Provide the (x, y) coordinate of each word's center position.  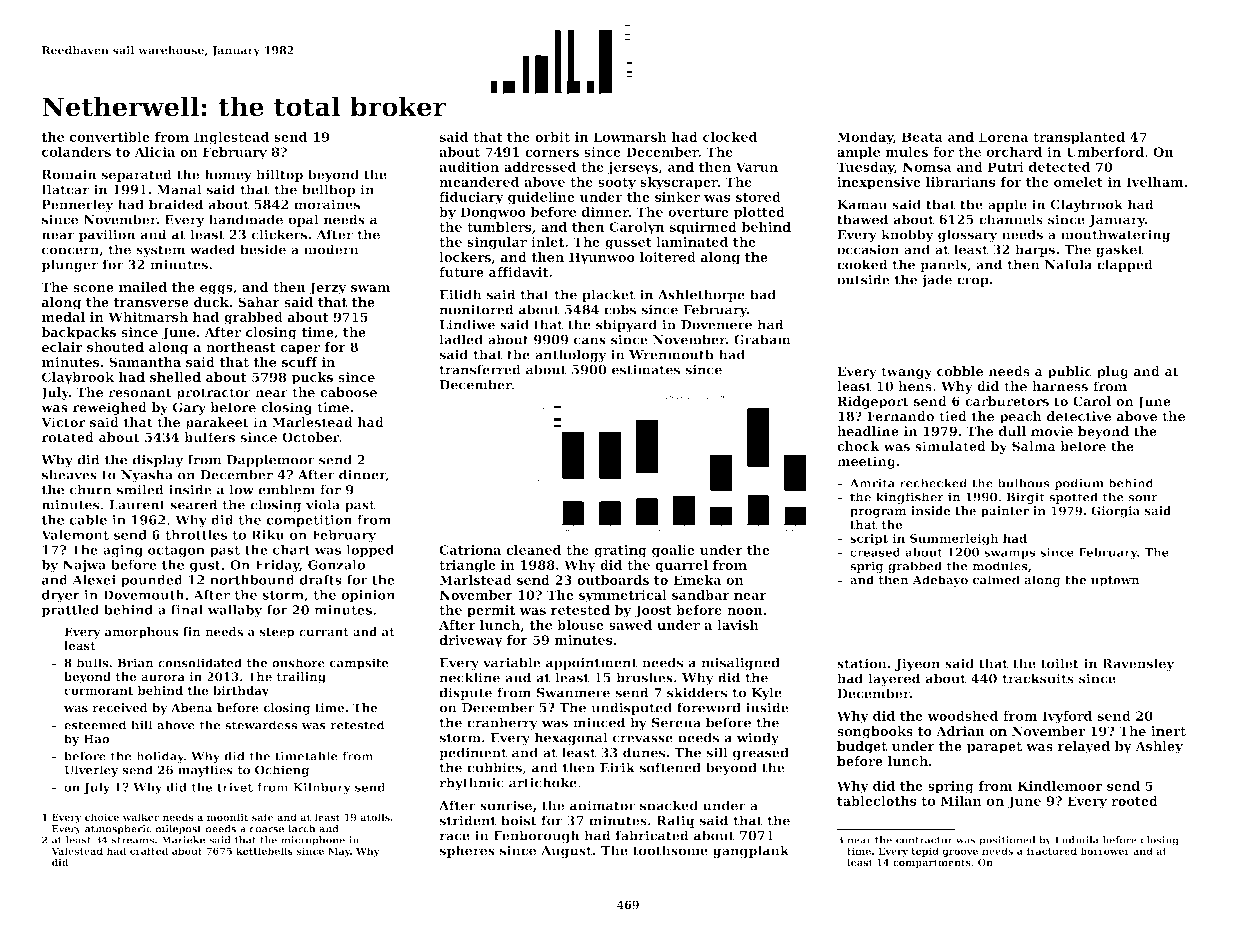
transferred (480, 369)
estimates (646, 369)
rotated (67, 437)
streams (133, 840)
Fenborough (537, 836)
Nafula (1068, 264)
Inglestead (231, 138)
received (120, 708)
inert (1168, 731)
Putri (1006, 167)
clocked (730, 137)
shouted (115, 347)
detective (1079, 416)
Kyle (766, 693)
